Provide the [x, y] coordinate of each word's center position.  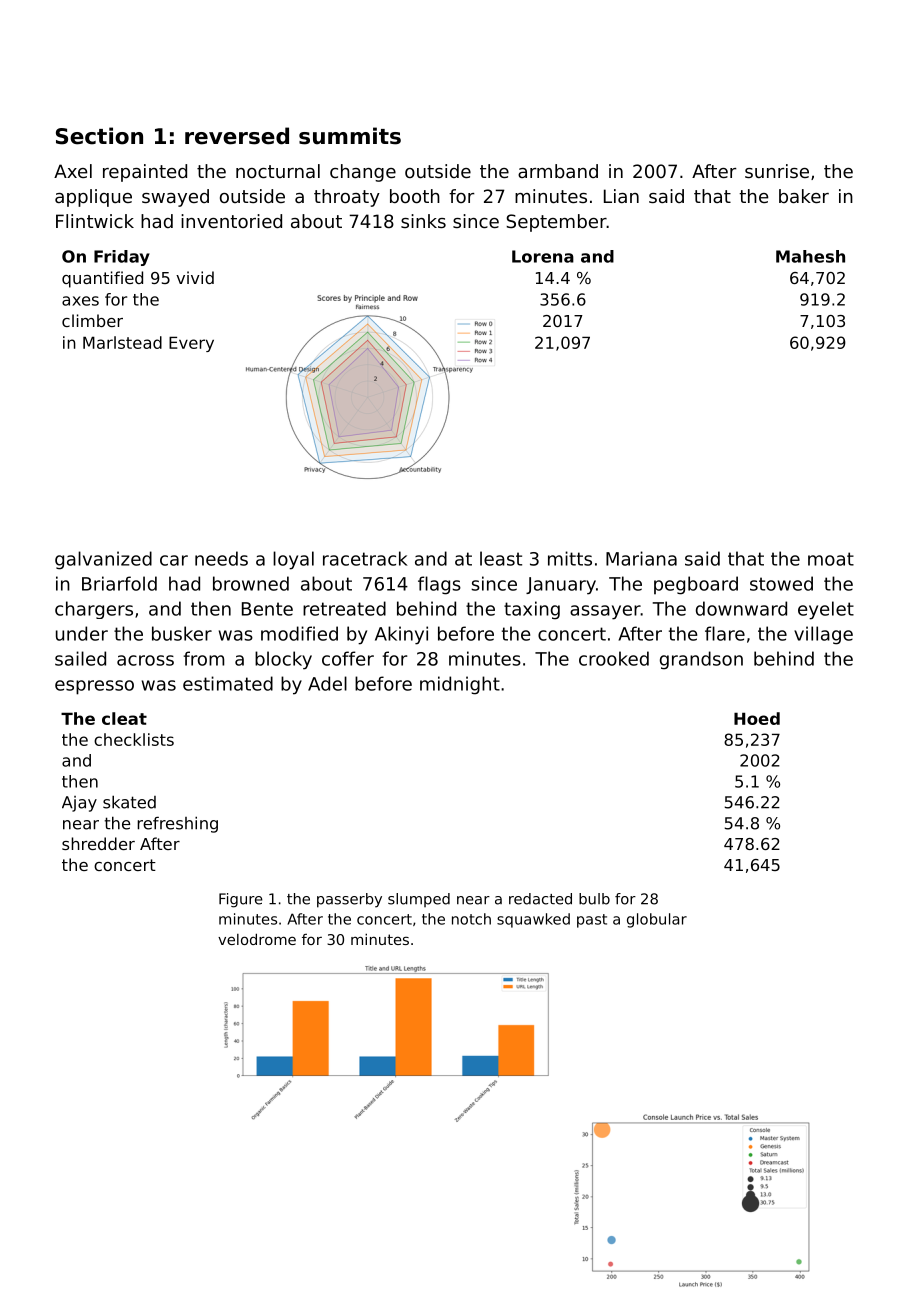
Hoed [757, 718]
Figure [241, 900]
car [174, 560]
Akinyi [401, 635]
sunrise [777, 171]
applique [93, 198]
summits [350, 136]
